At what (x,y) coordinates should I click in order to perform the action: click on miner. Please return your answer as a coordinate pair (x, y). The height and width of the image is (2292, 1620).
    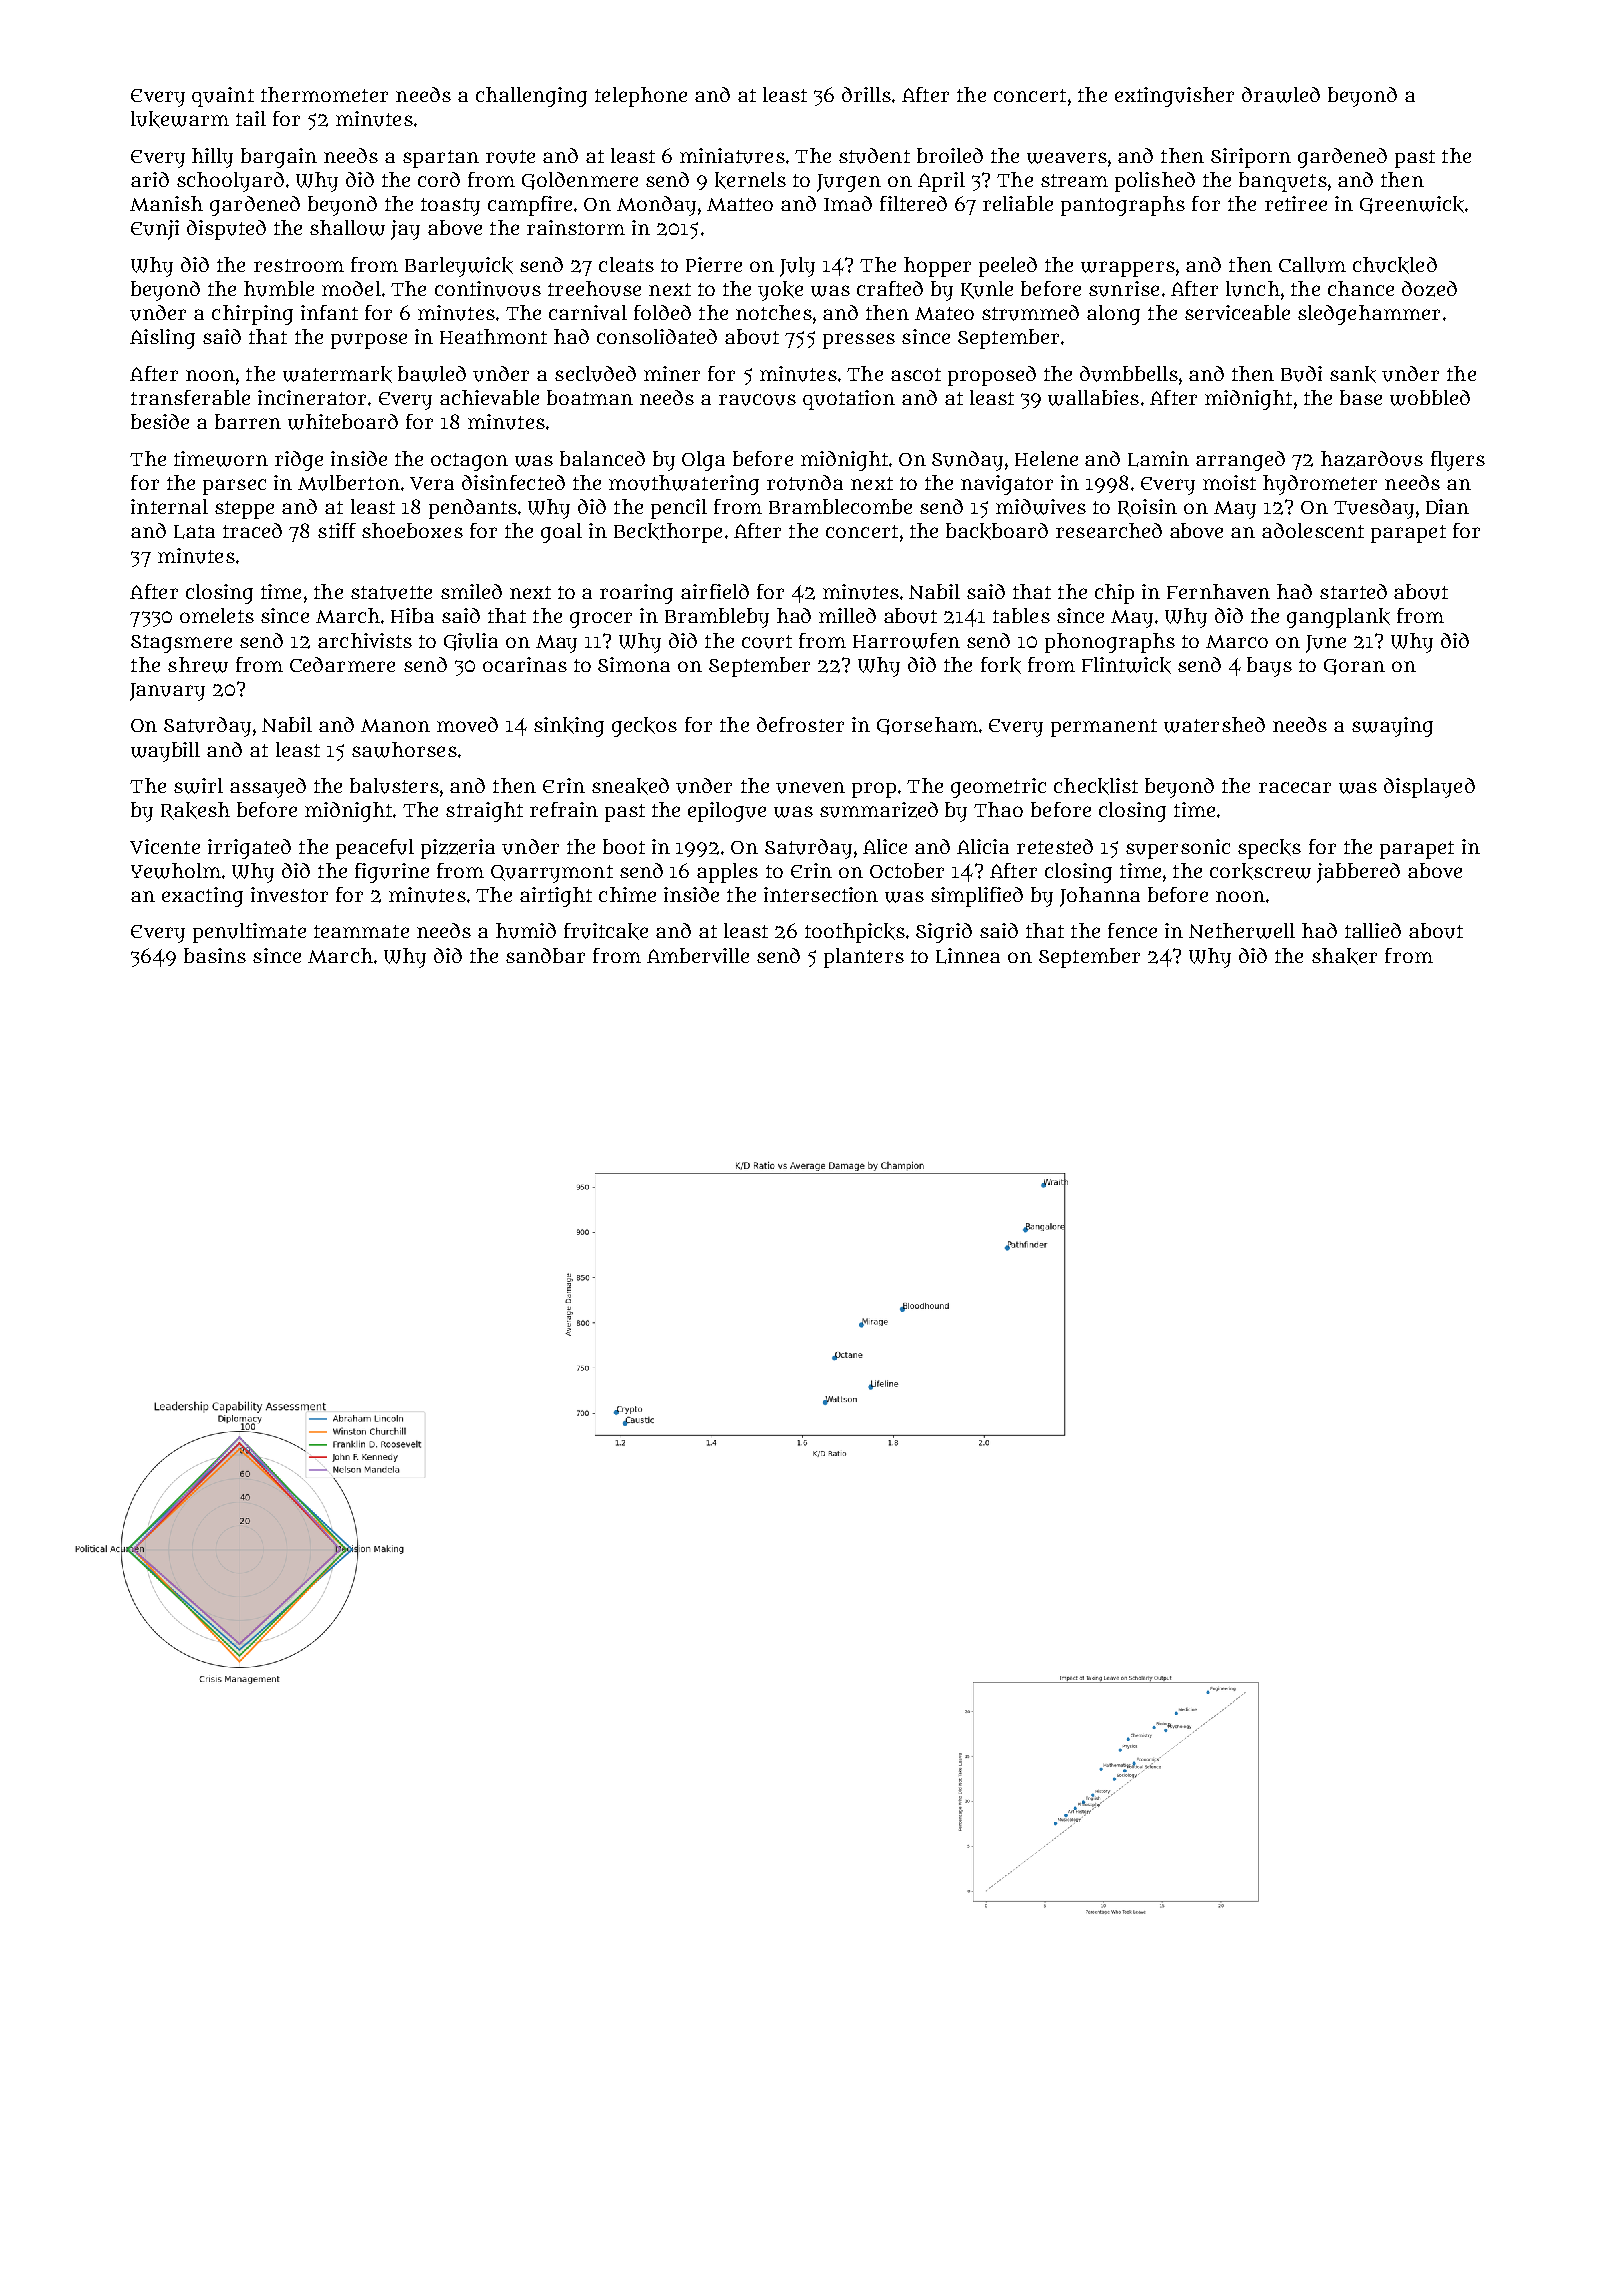
    Looking at the image, I should click on (672, 373).
